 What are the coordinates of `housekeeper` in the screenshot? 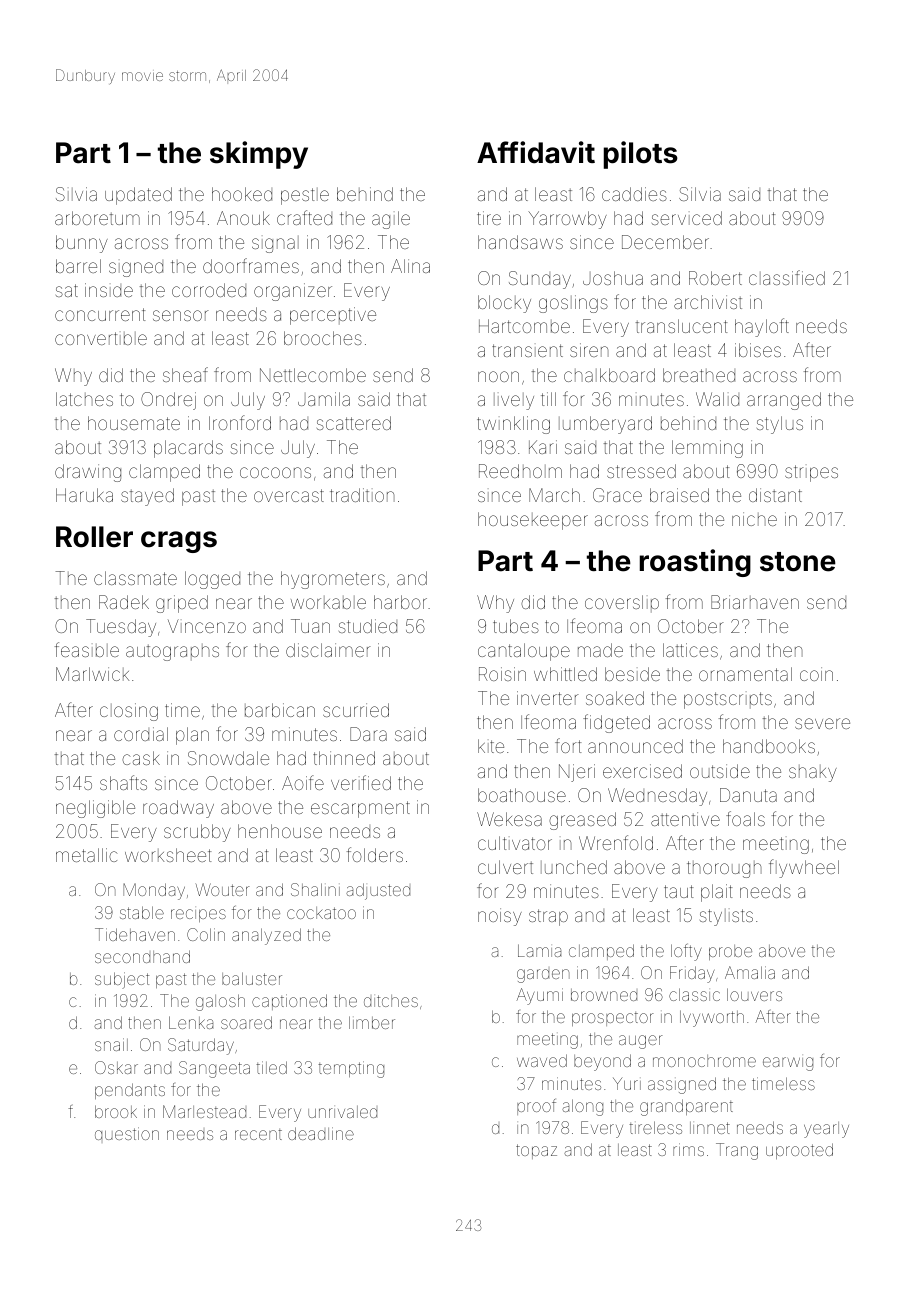 It's located at (533, 521).
